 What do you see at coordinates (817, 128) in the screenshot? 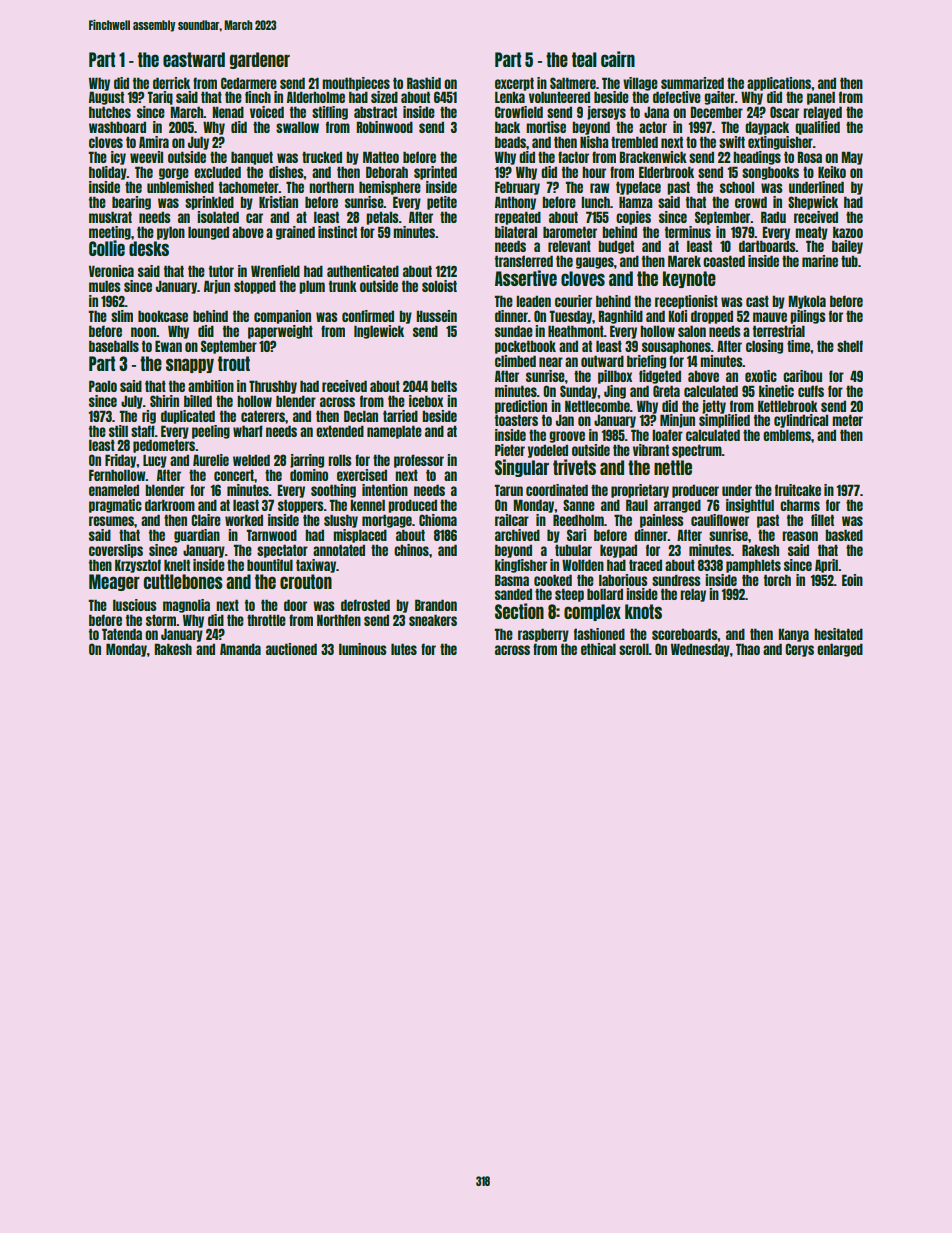
I see `qualified` at bounding box center [817, 128].
